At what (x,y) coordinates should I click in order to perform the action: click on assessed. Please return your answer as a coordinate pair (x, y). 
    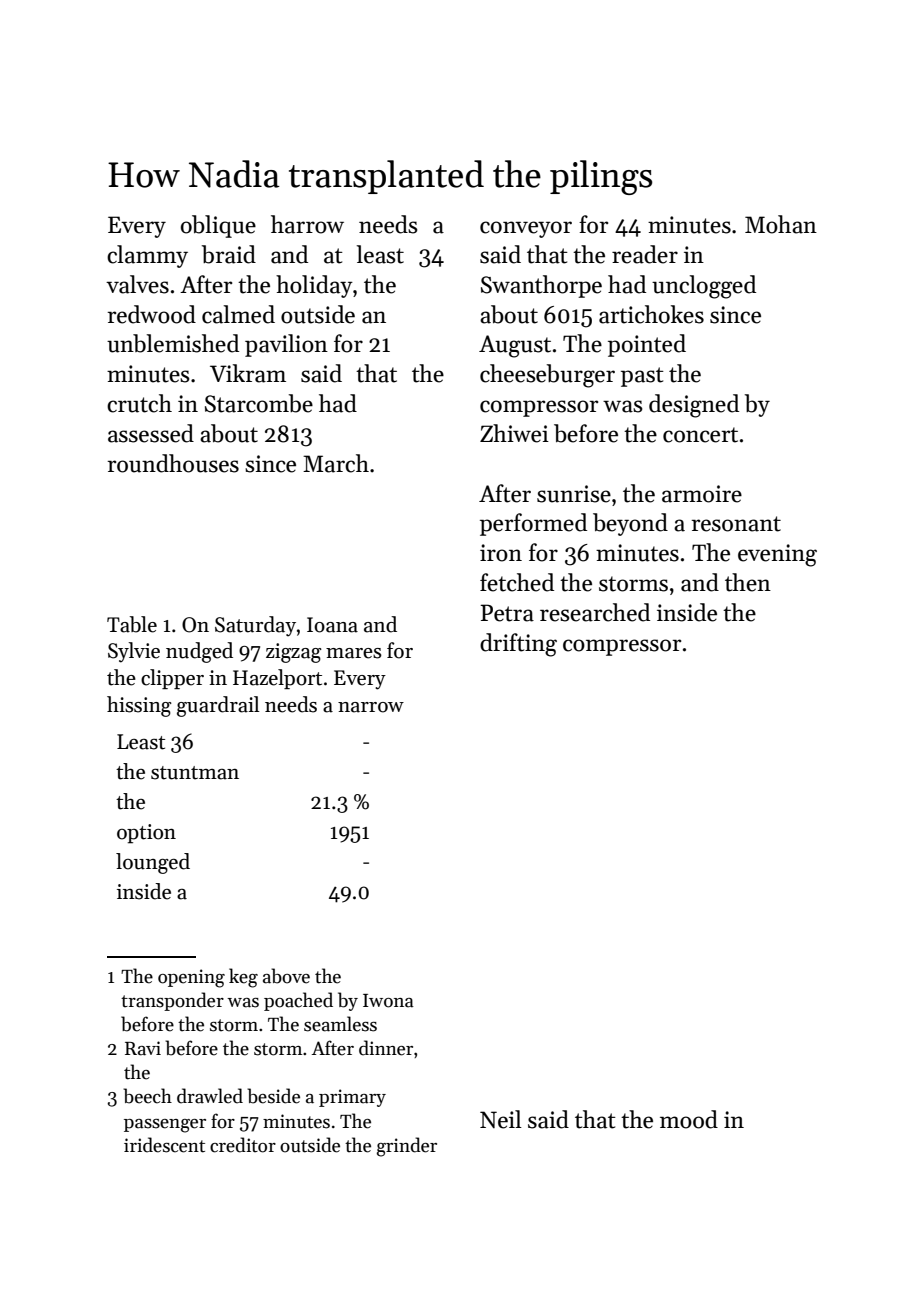
    Looking at the image, I should click on (151, 433).
